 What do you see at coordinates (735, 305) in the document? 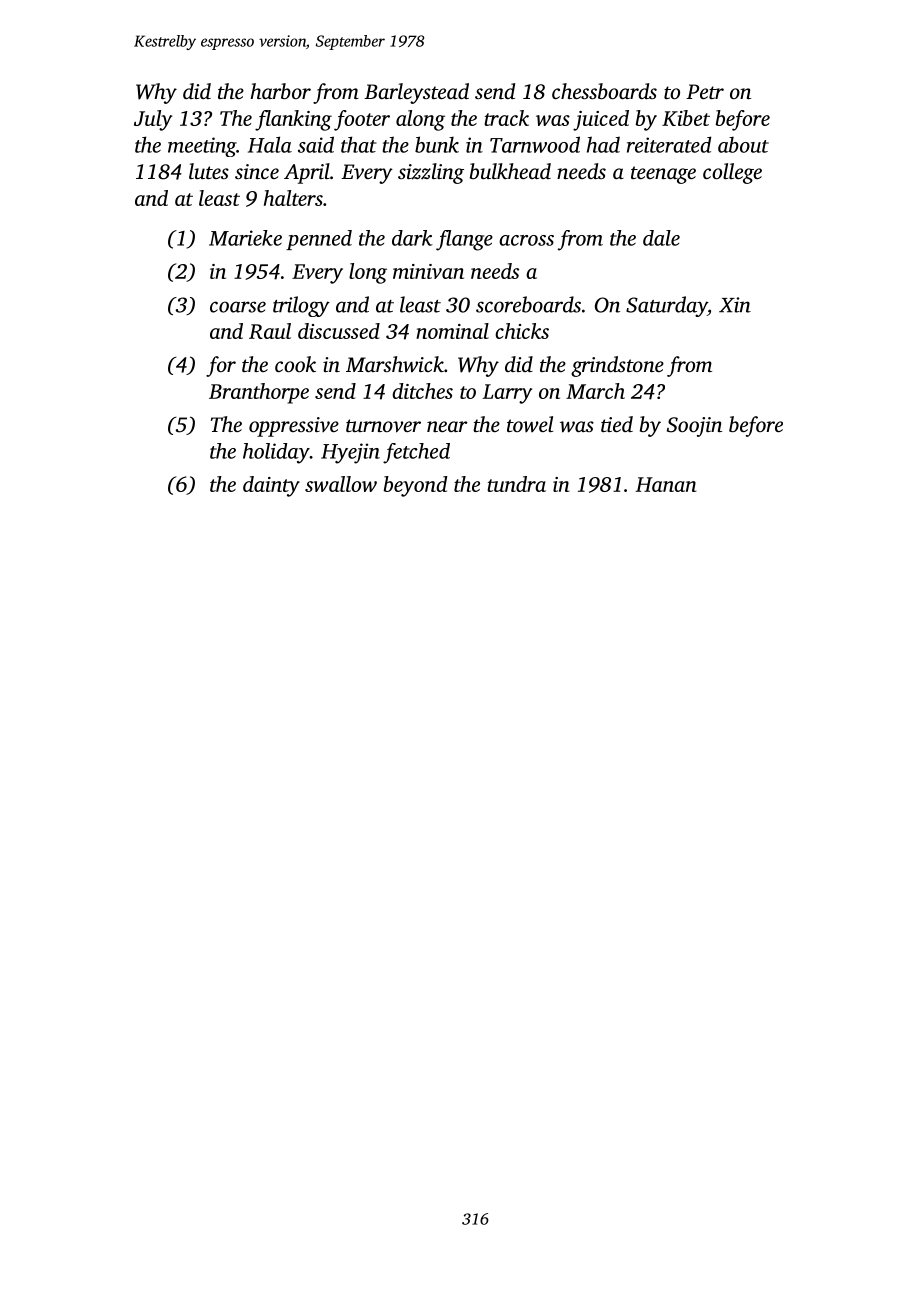
I see `Xin` at bounding box center [735, 305].
